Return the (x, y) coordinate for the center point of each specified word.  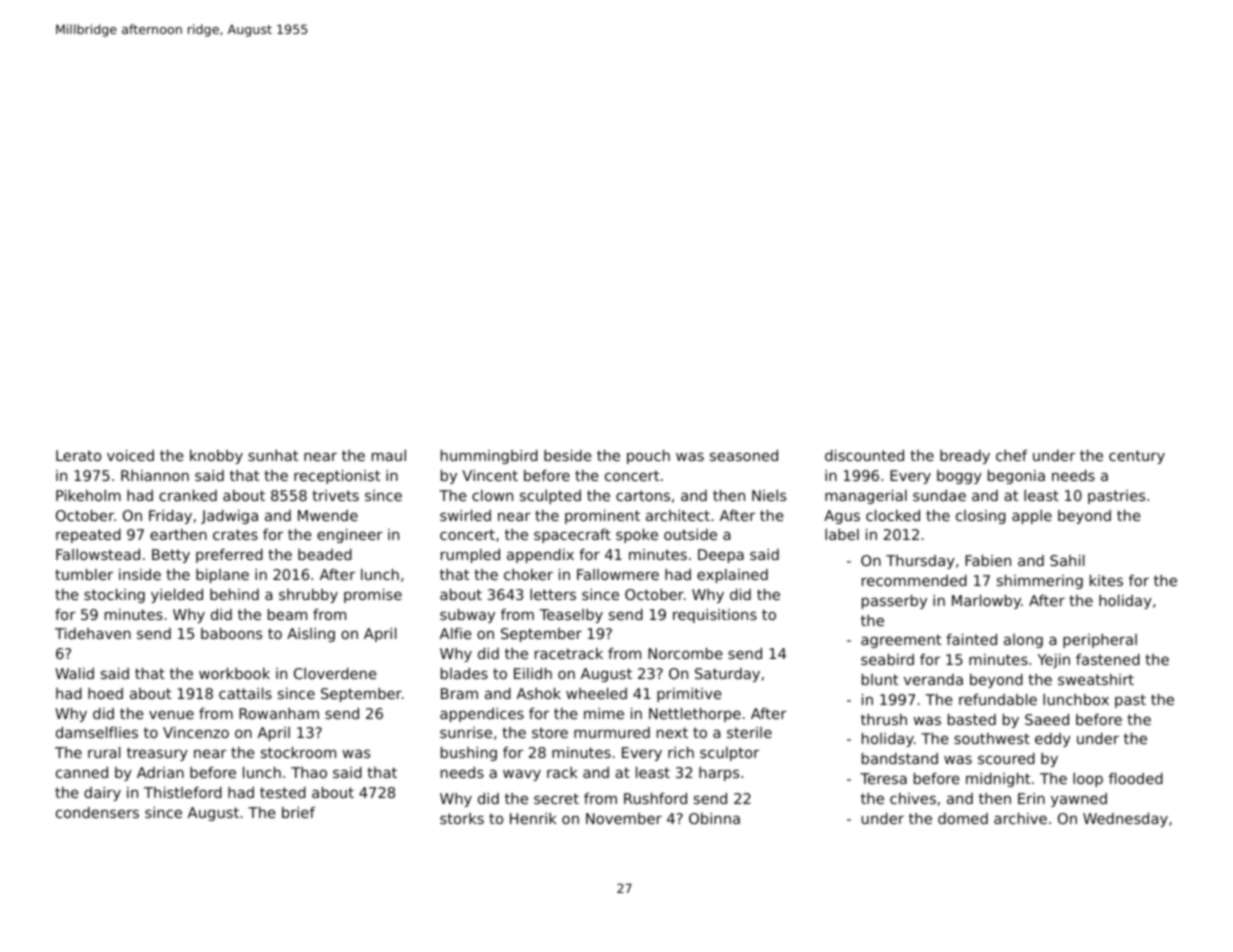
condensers (97, 812)
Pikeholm (88, 495)
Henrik (533, 818)
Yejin (1054, 661)
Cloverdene (335, 673)
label (842, 534)
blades (464, 673)
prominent (602, 517)
